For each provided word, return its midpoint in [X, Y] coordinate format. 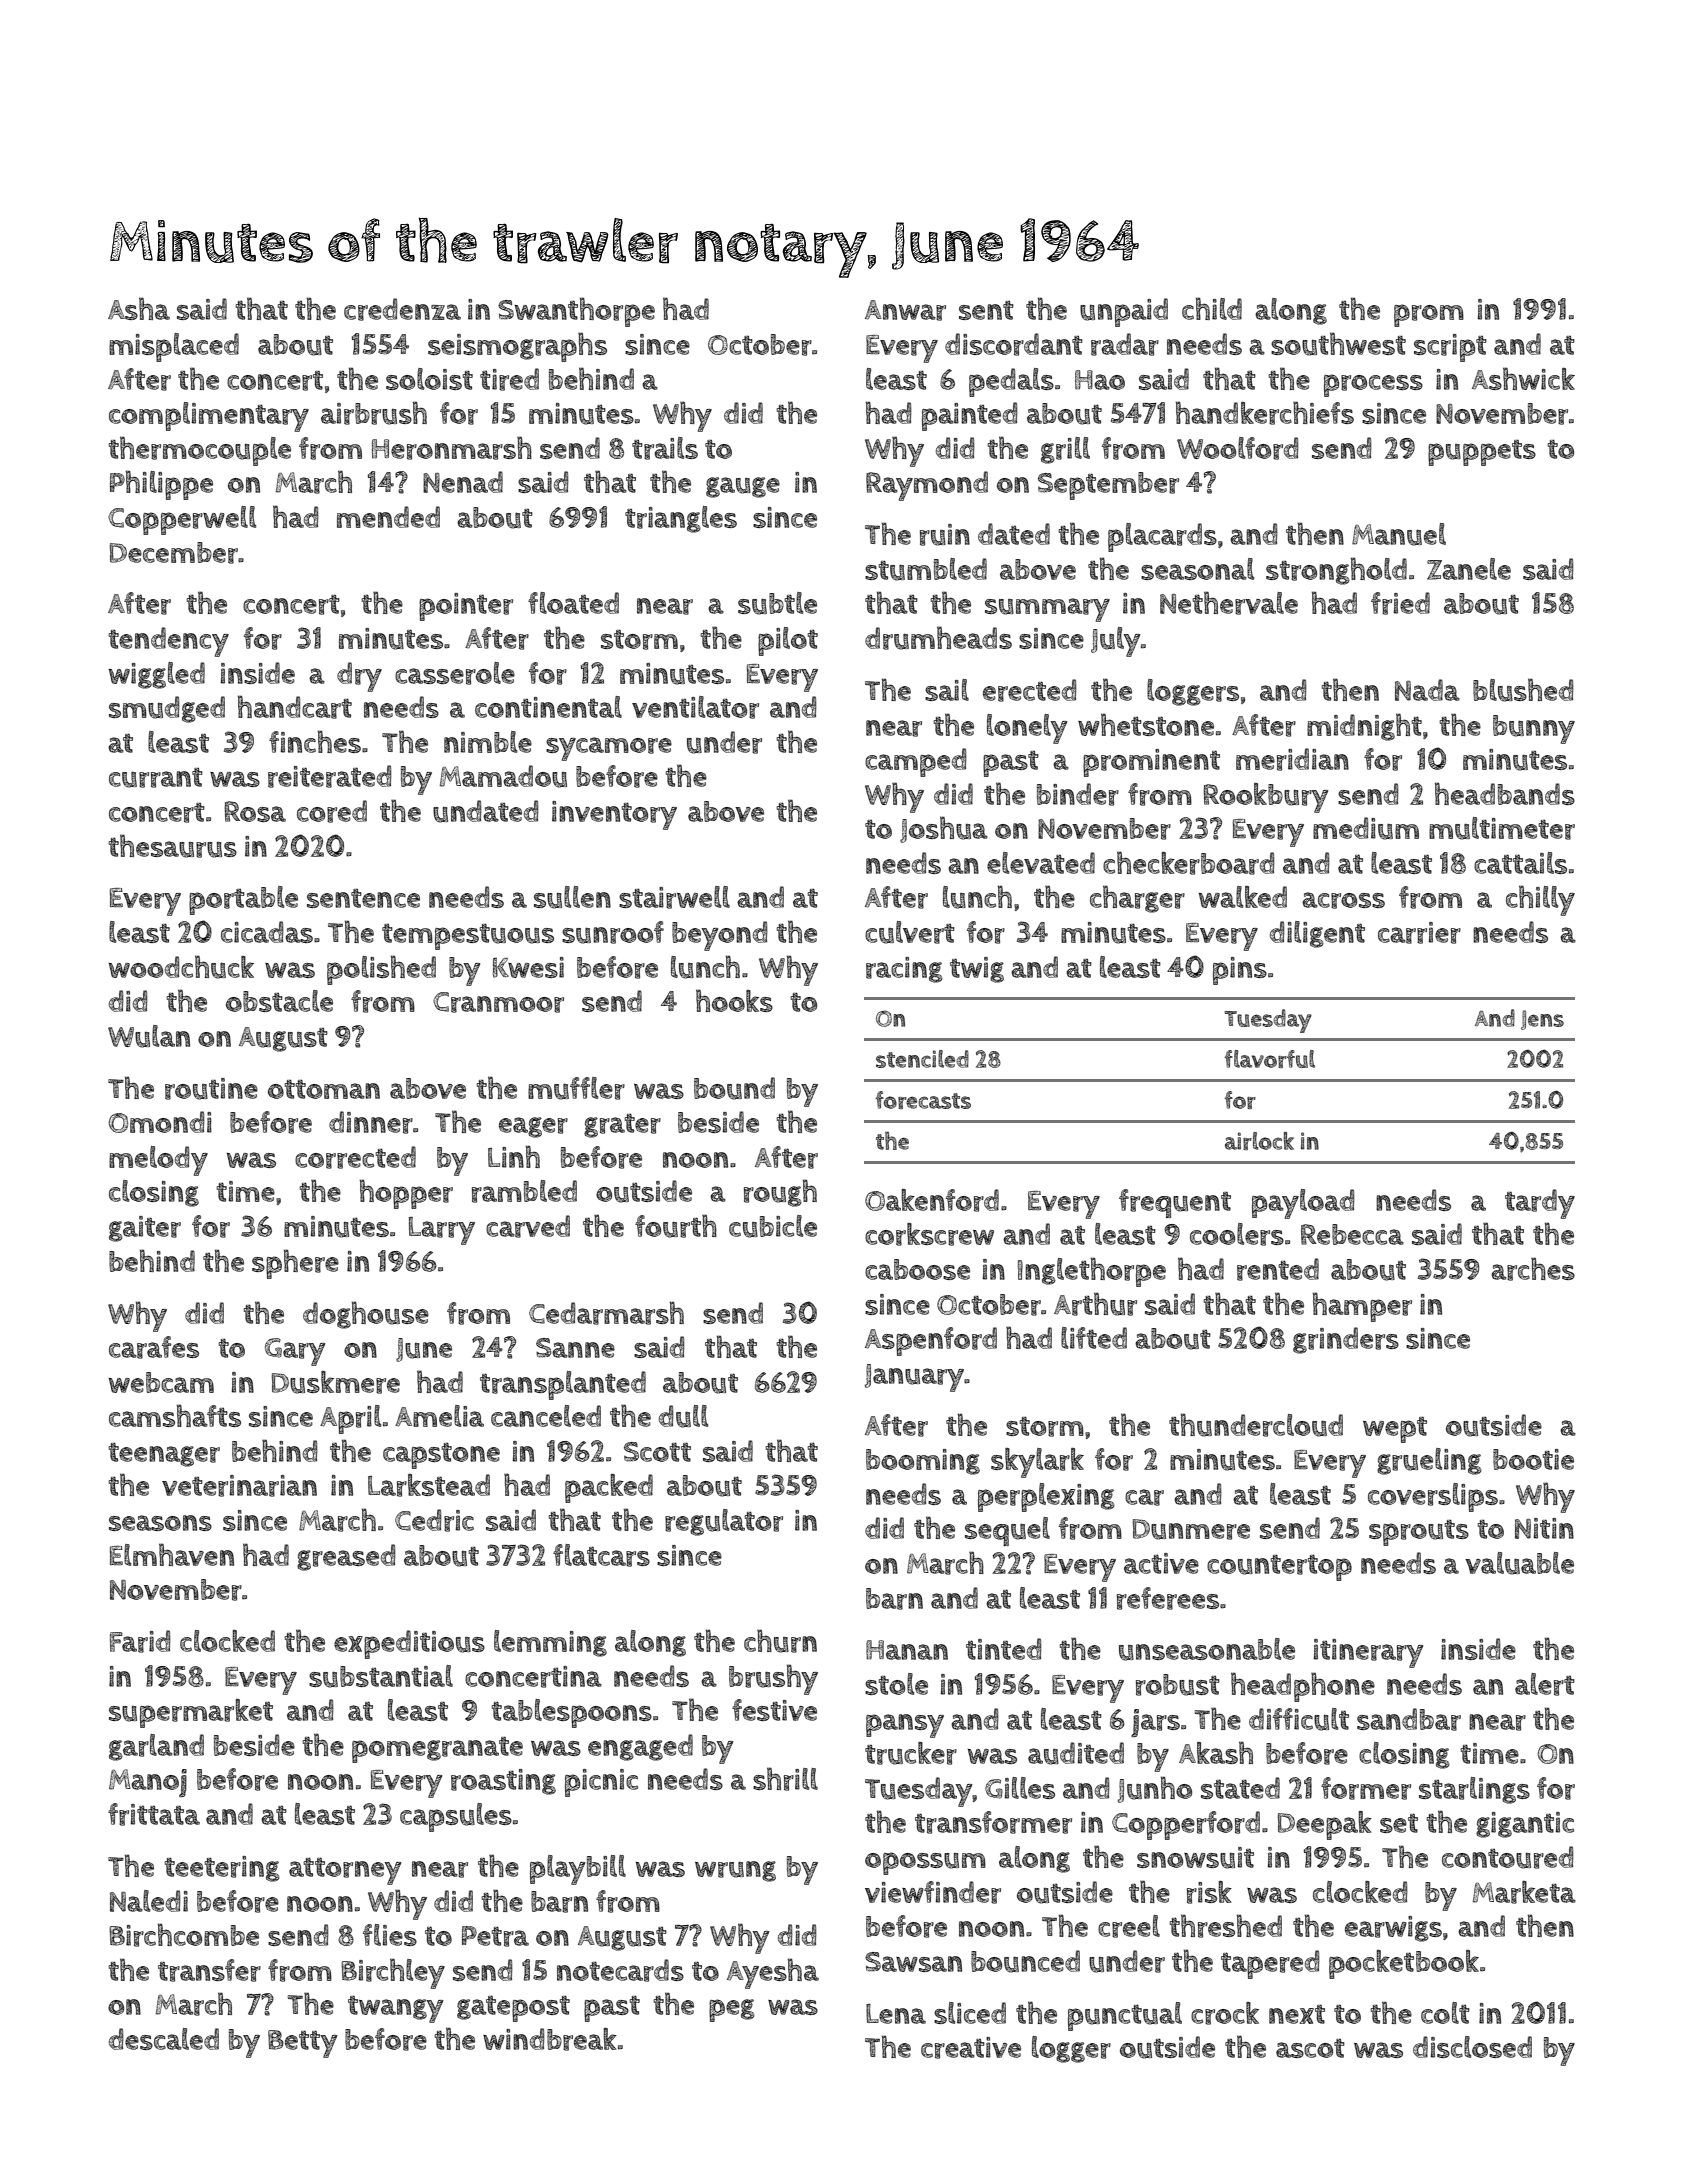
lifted [1094, 1338]
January [914, 1378]
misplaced [174, 347]
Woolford [1238, 448]
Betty [303, 2044]
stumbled [926, 569]
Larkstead [429, 1485]
